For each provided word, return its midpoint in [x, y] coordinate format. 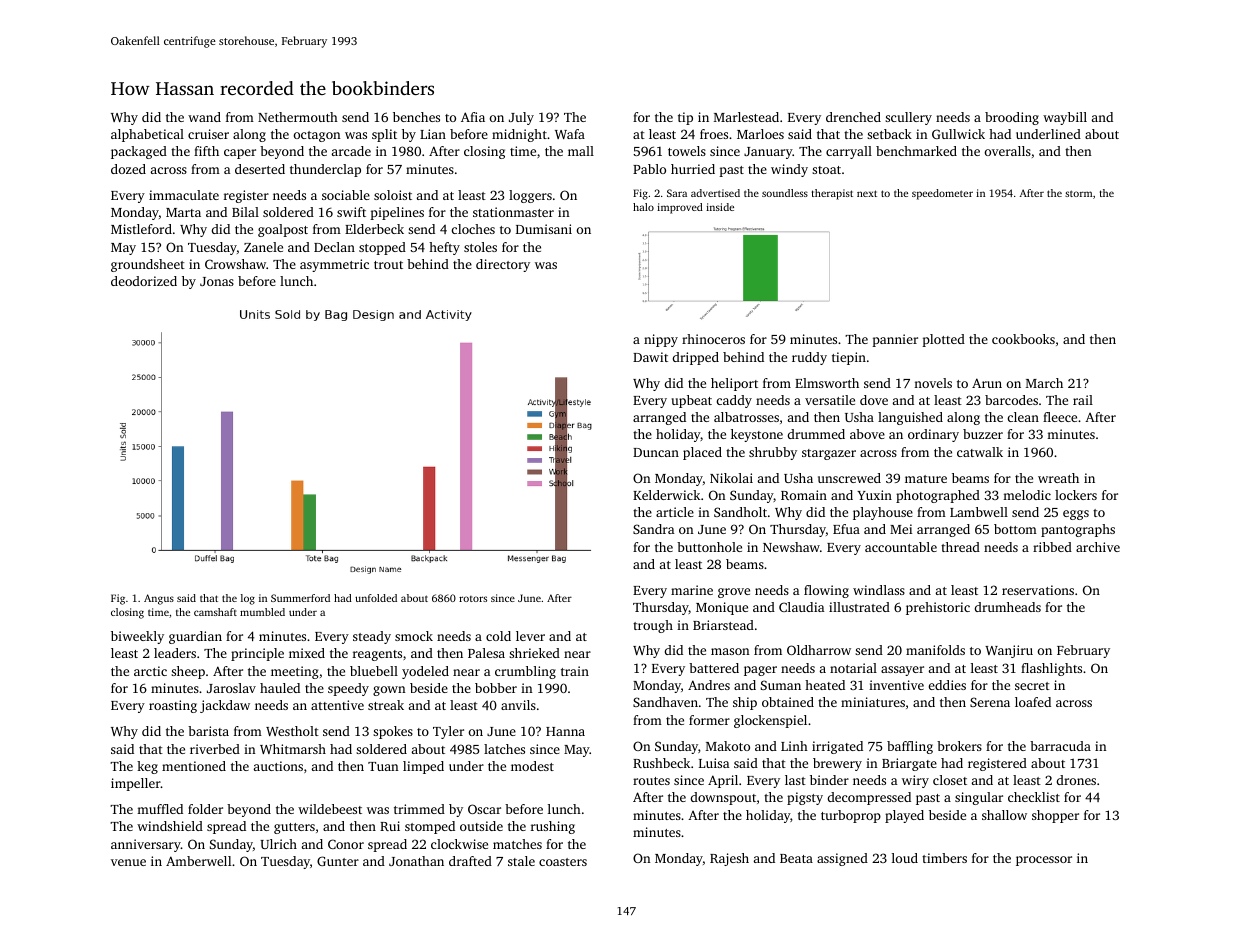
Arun [987, 383]
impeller [136, 784]
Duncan [656, 452]
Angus [159, 599]
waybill [1065, 118]
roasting [173, 706]
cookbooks [1023, 339]
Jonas [217, 281]
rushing [553, 827]
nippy [661, 340]
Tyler [448, 732]
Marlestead [746, 117]
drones [1076, 780]
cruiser [208, 134]
